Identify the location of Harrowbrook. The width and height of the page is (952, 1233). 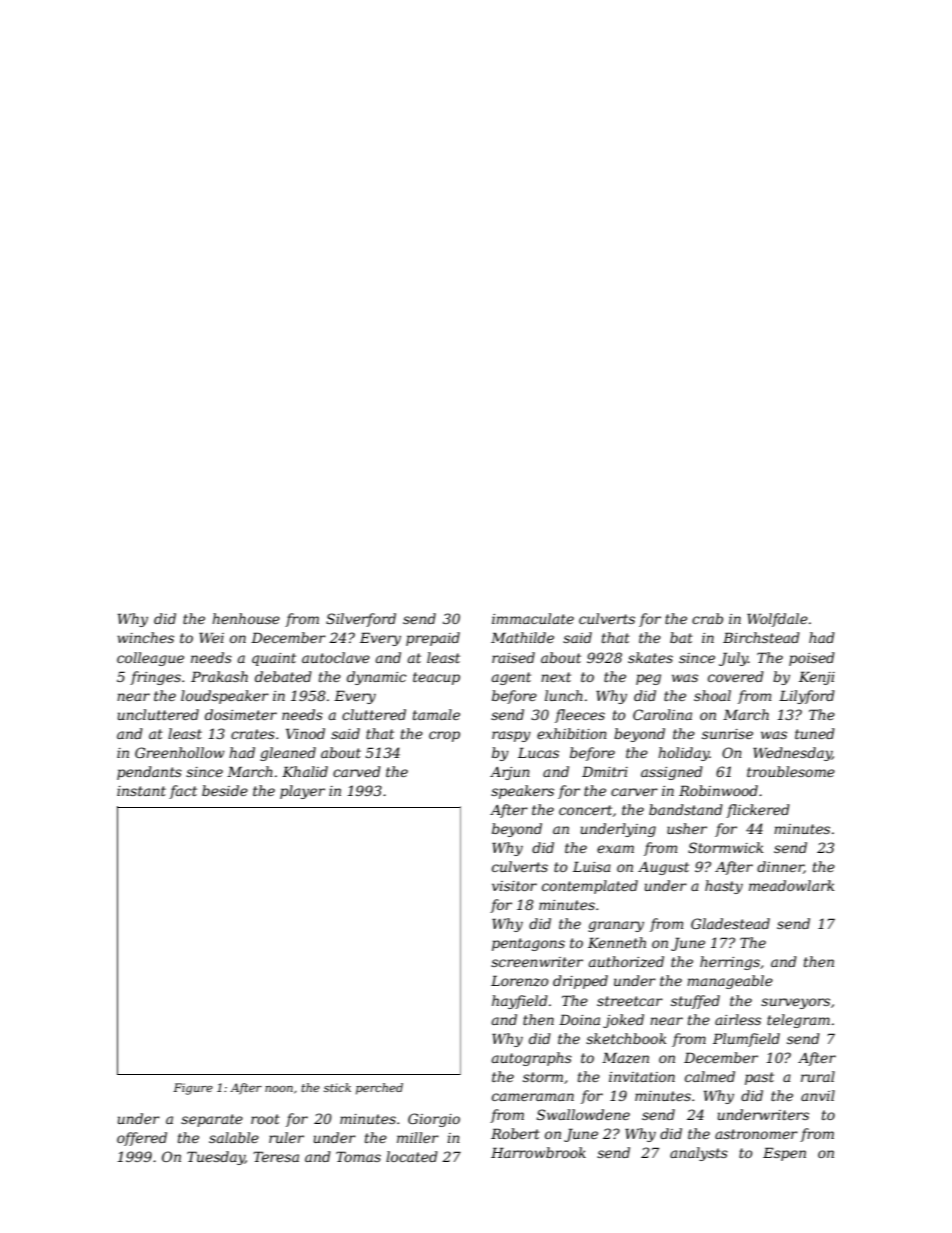
(538, 1152).
